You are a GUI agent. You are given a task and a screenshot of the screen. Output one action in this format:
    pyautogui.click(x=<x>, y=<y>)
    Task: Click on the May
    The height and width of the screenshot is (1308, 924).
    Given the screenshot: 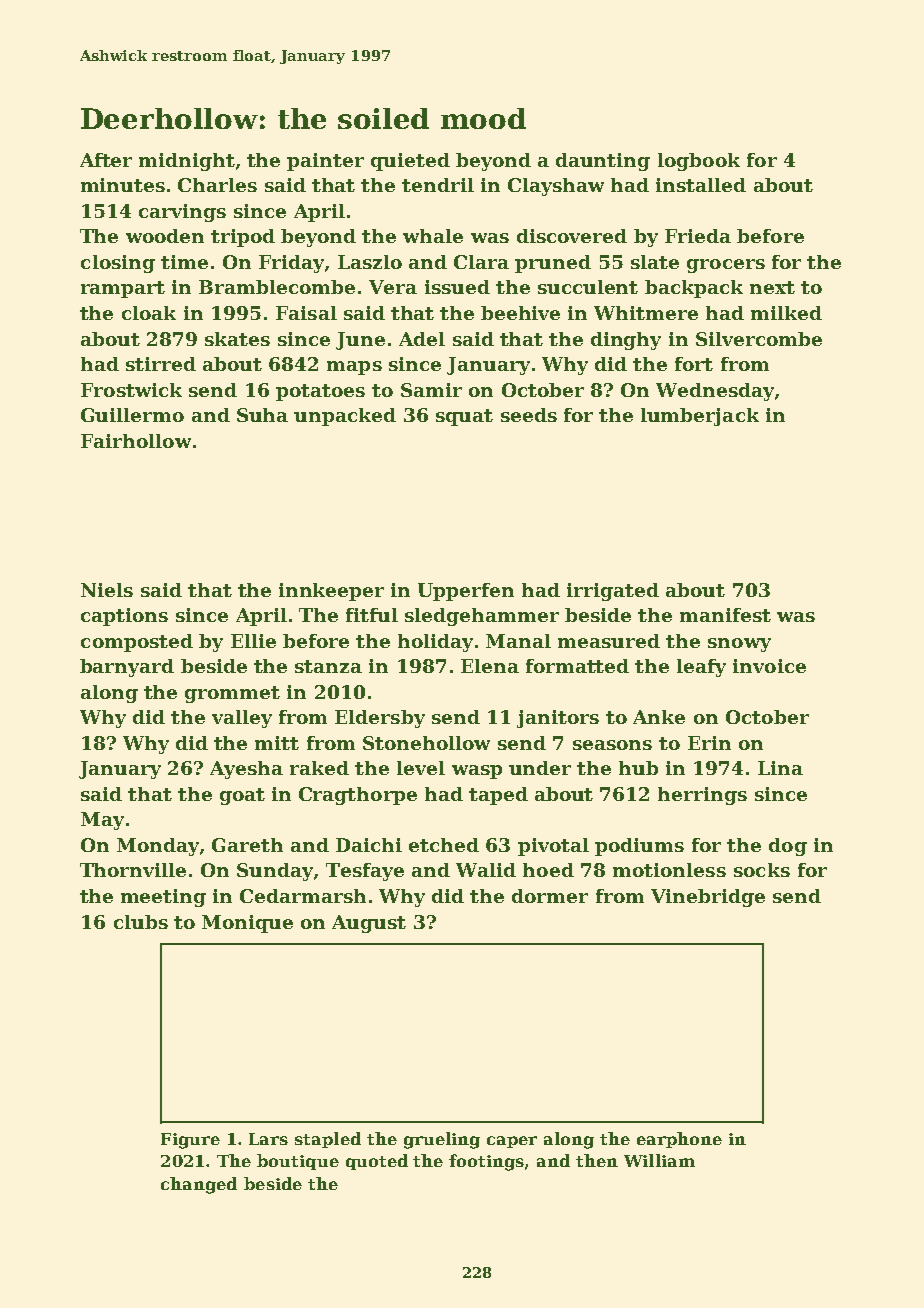 What is the action you would take?
    pyautogui.click(x=102, y=821)
